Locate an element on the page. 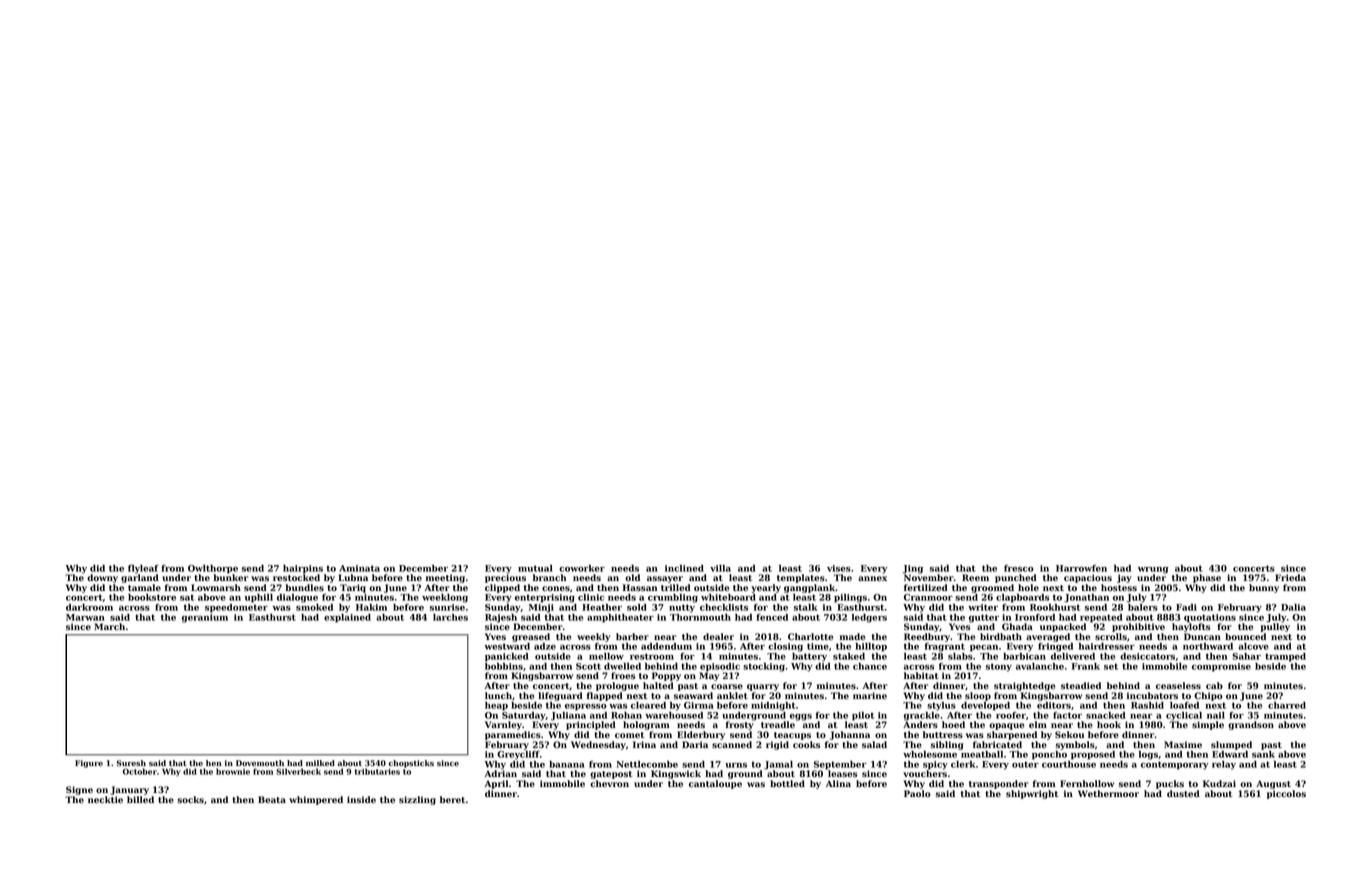 The image size is (1372, 887). Thornmouth is located at coordinates (700, 617).
